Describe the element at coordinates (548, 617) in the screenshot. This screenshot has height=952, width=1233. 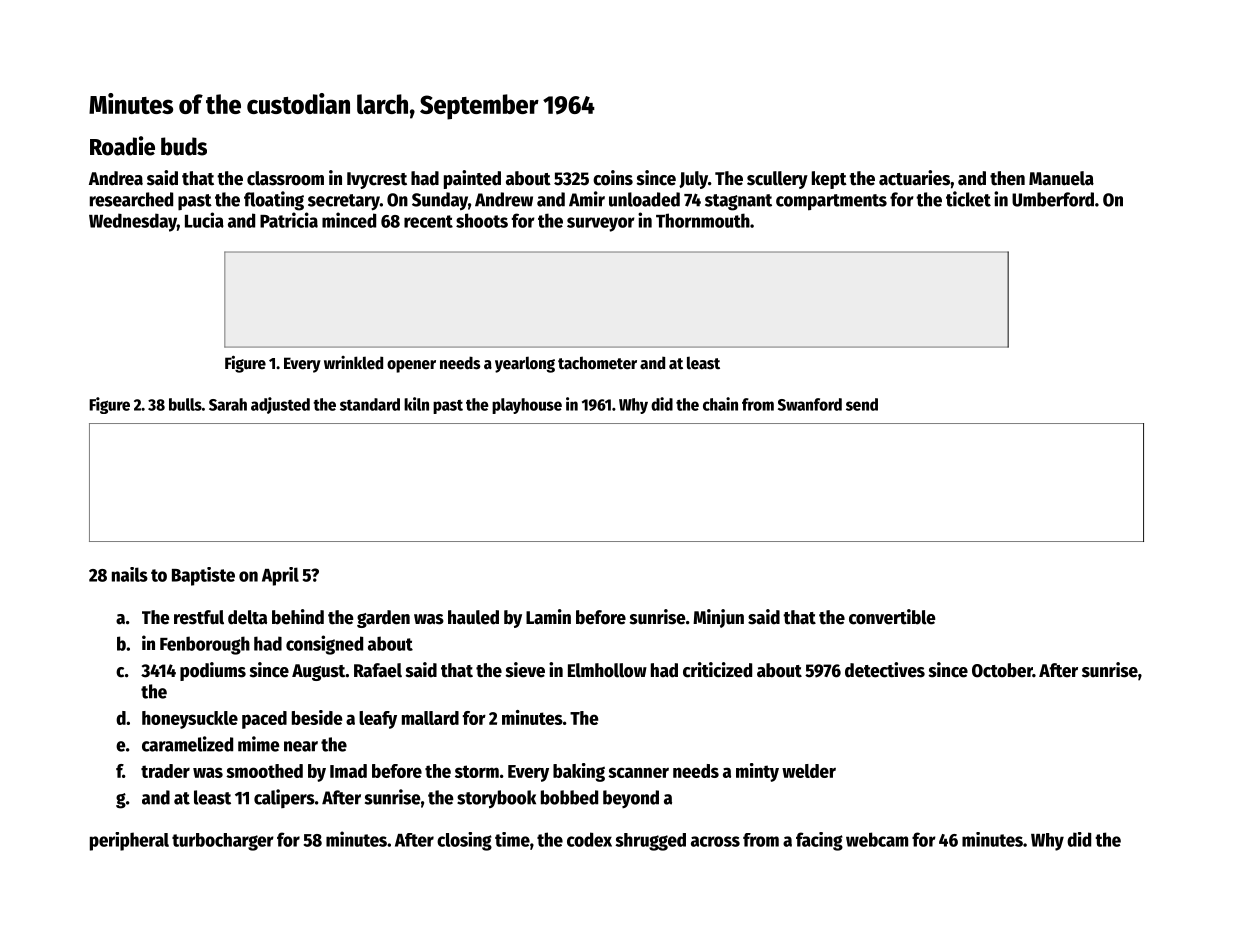
I see `Lamin` at that location.
